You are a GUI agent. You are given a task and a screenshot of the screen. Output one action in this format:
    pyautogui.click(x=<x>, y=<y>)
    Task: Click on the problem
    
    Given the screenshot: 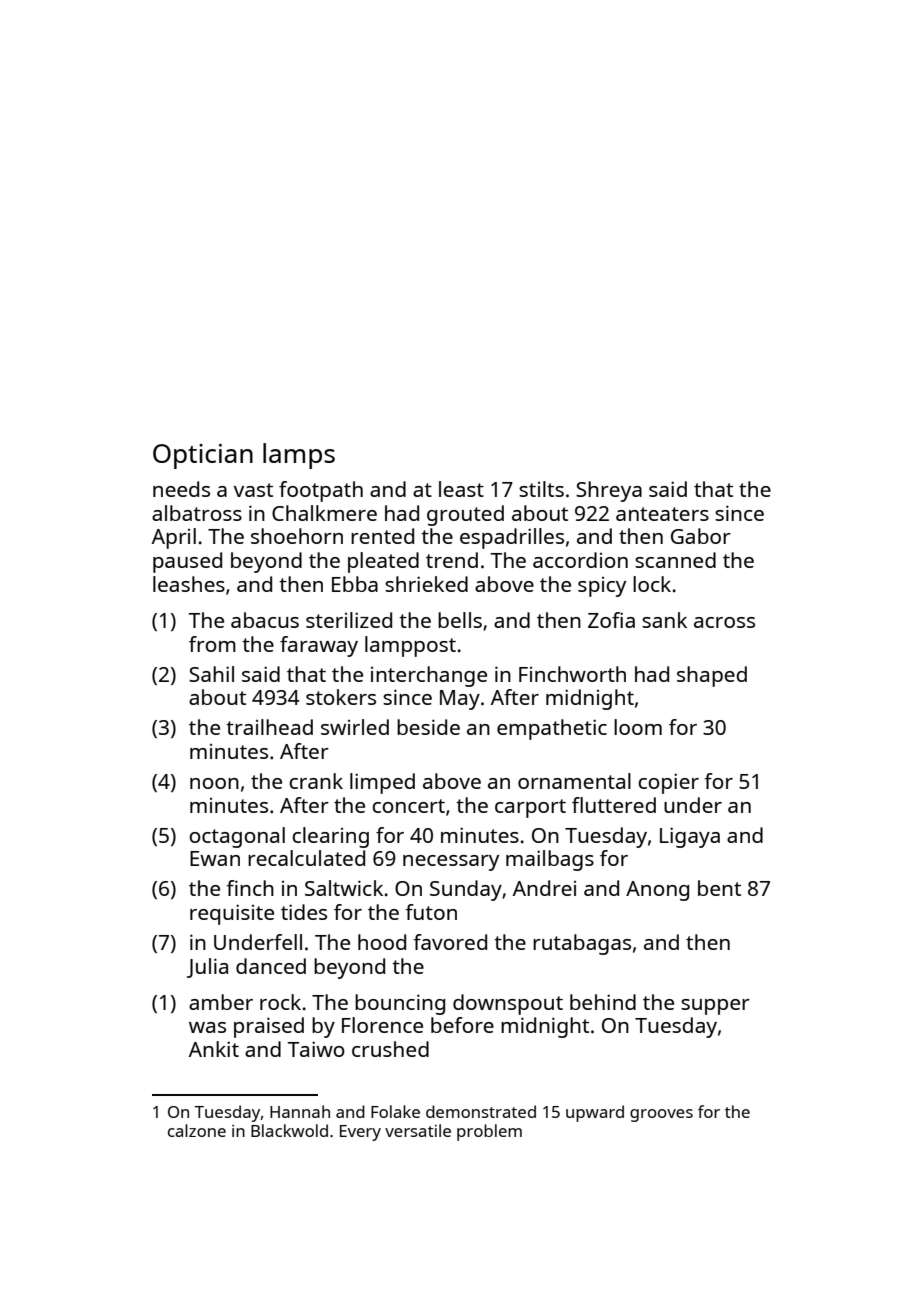 What is the action you would take?
    pyautogui.click(x=489, y=1132)
